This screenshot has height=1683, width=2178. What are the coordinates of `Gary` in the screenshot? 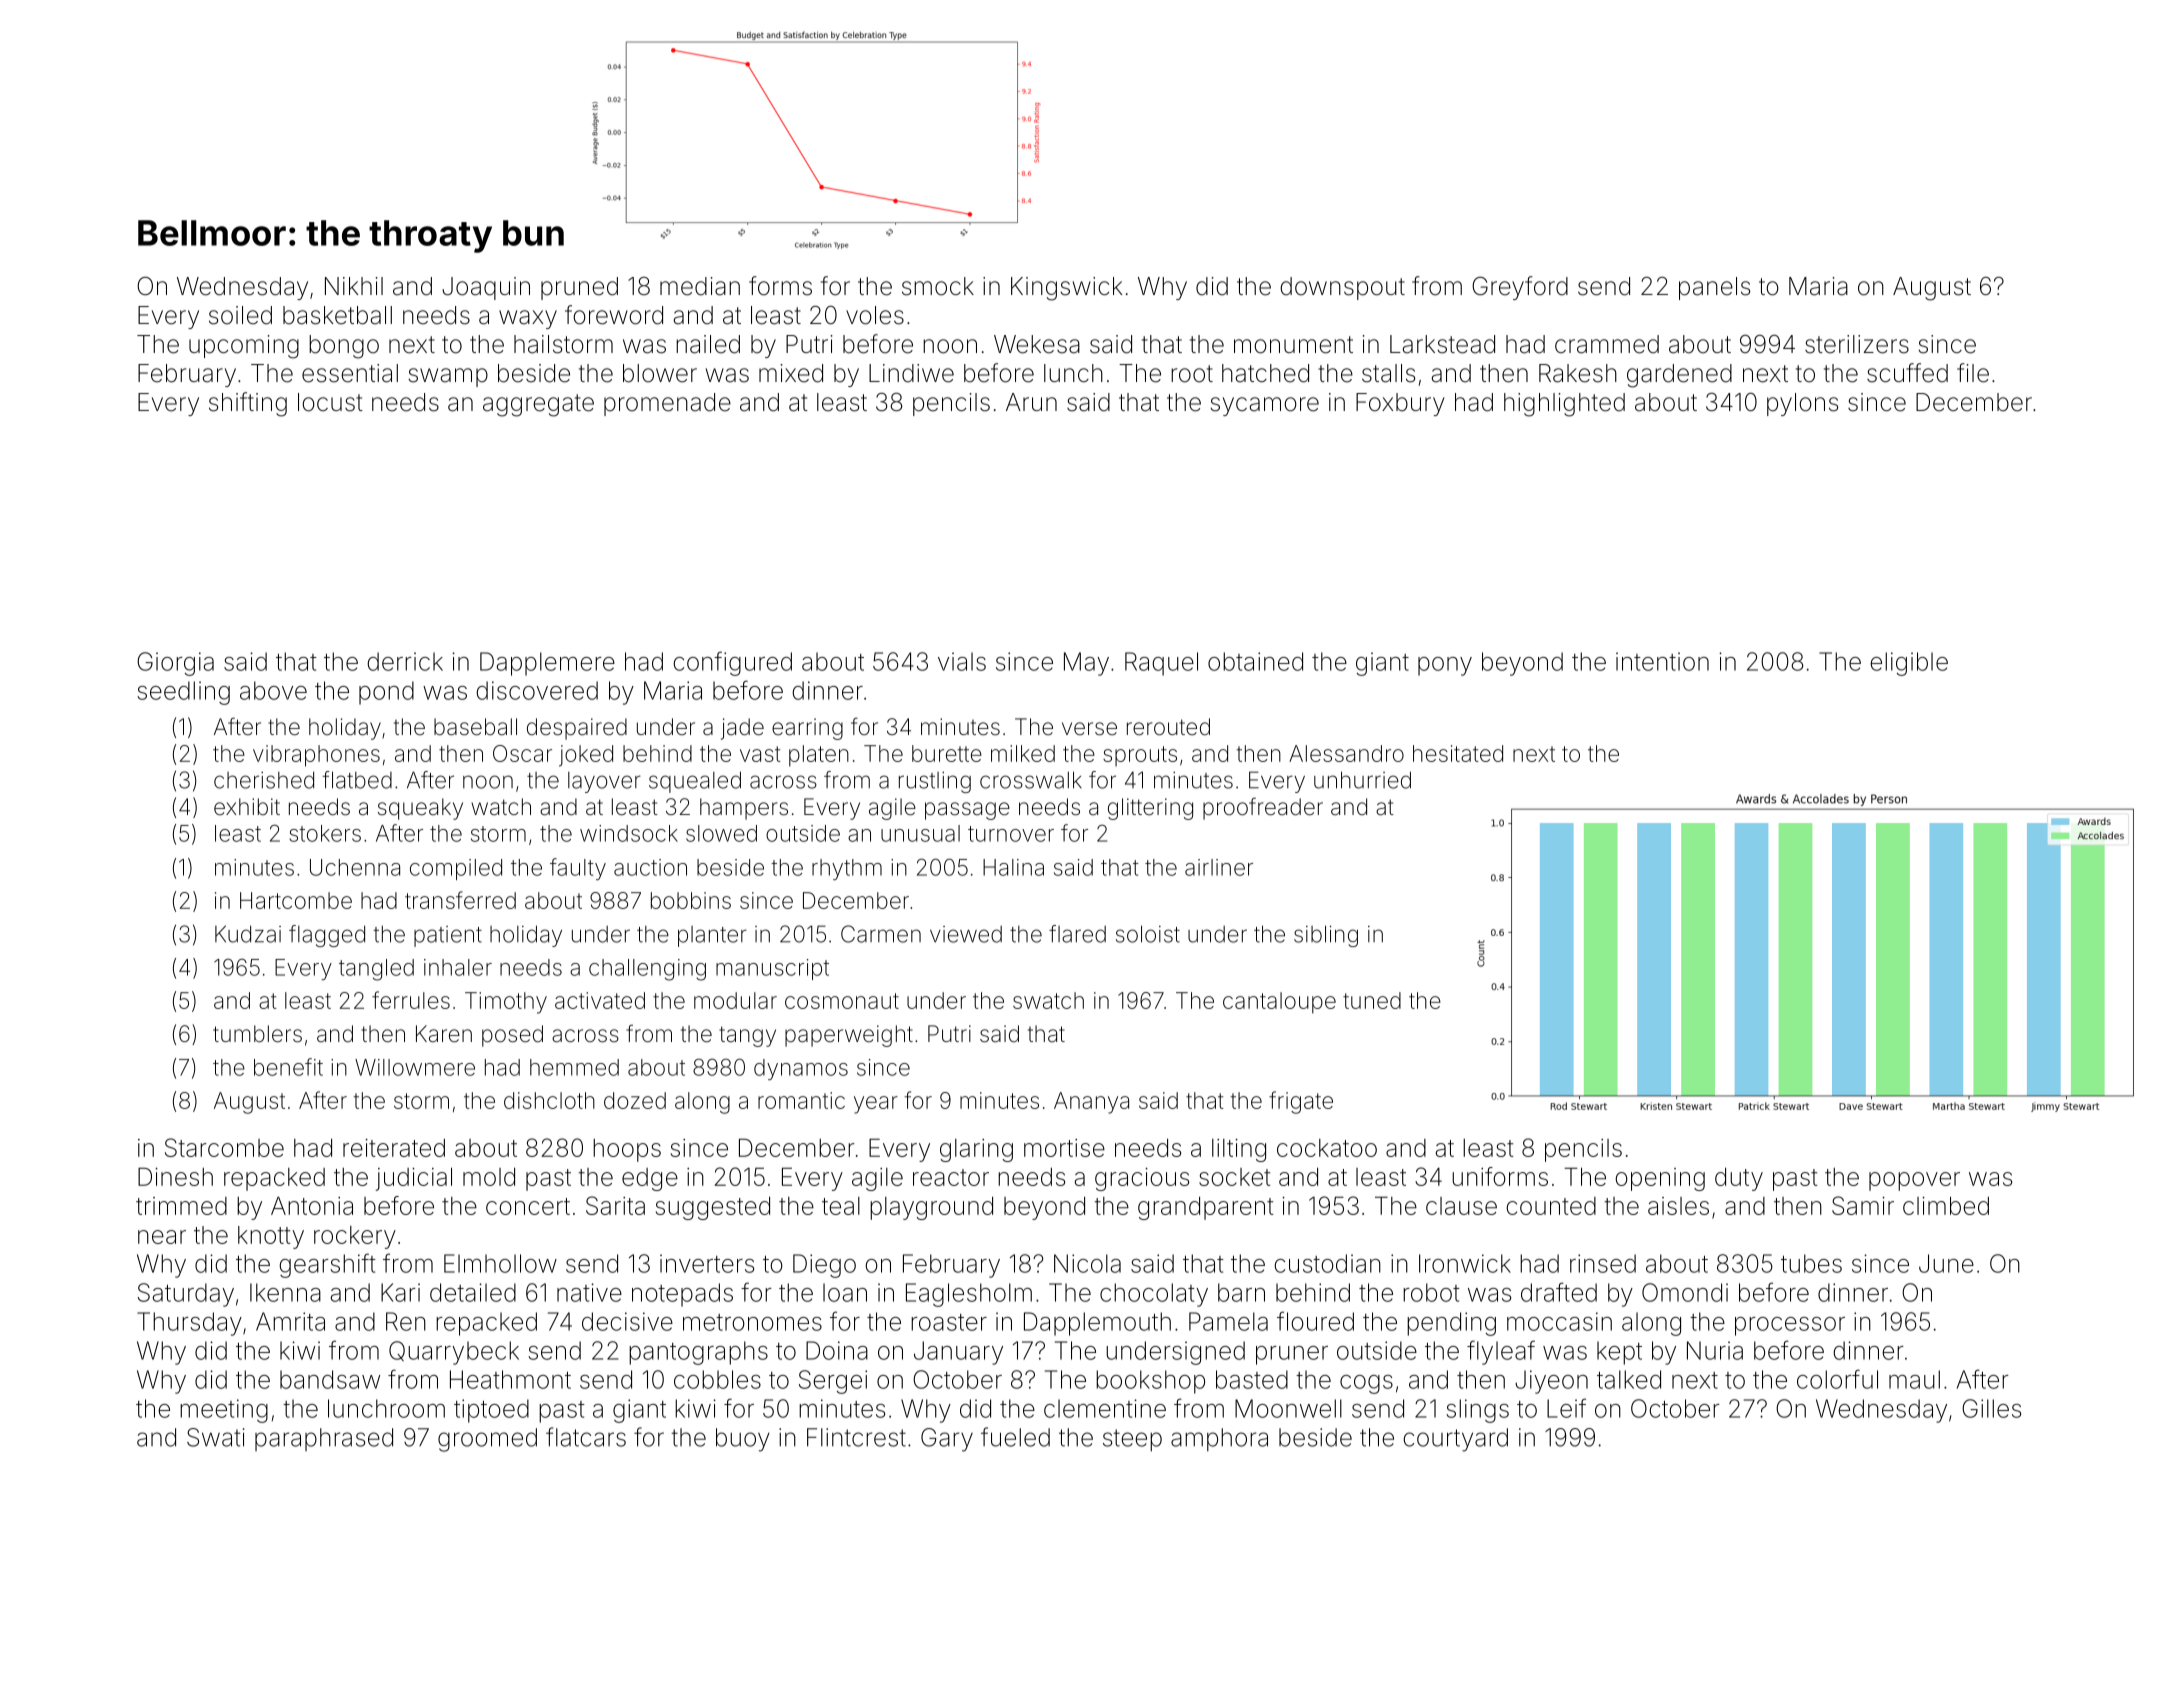 It's located at (947, 1440).
